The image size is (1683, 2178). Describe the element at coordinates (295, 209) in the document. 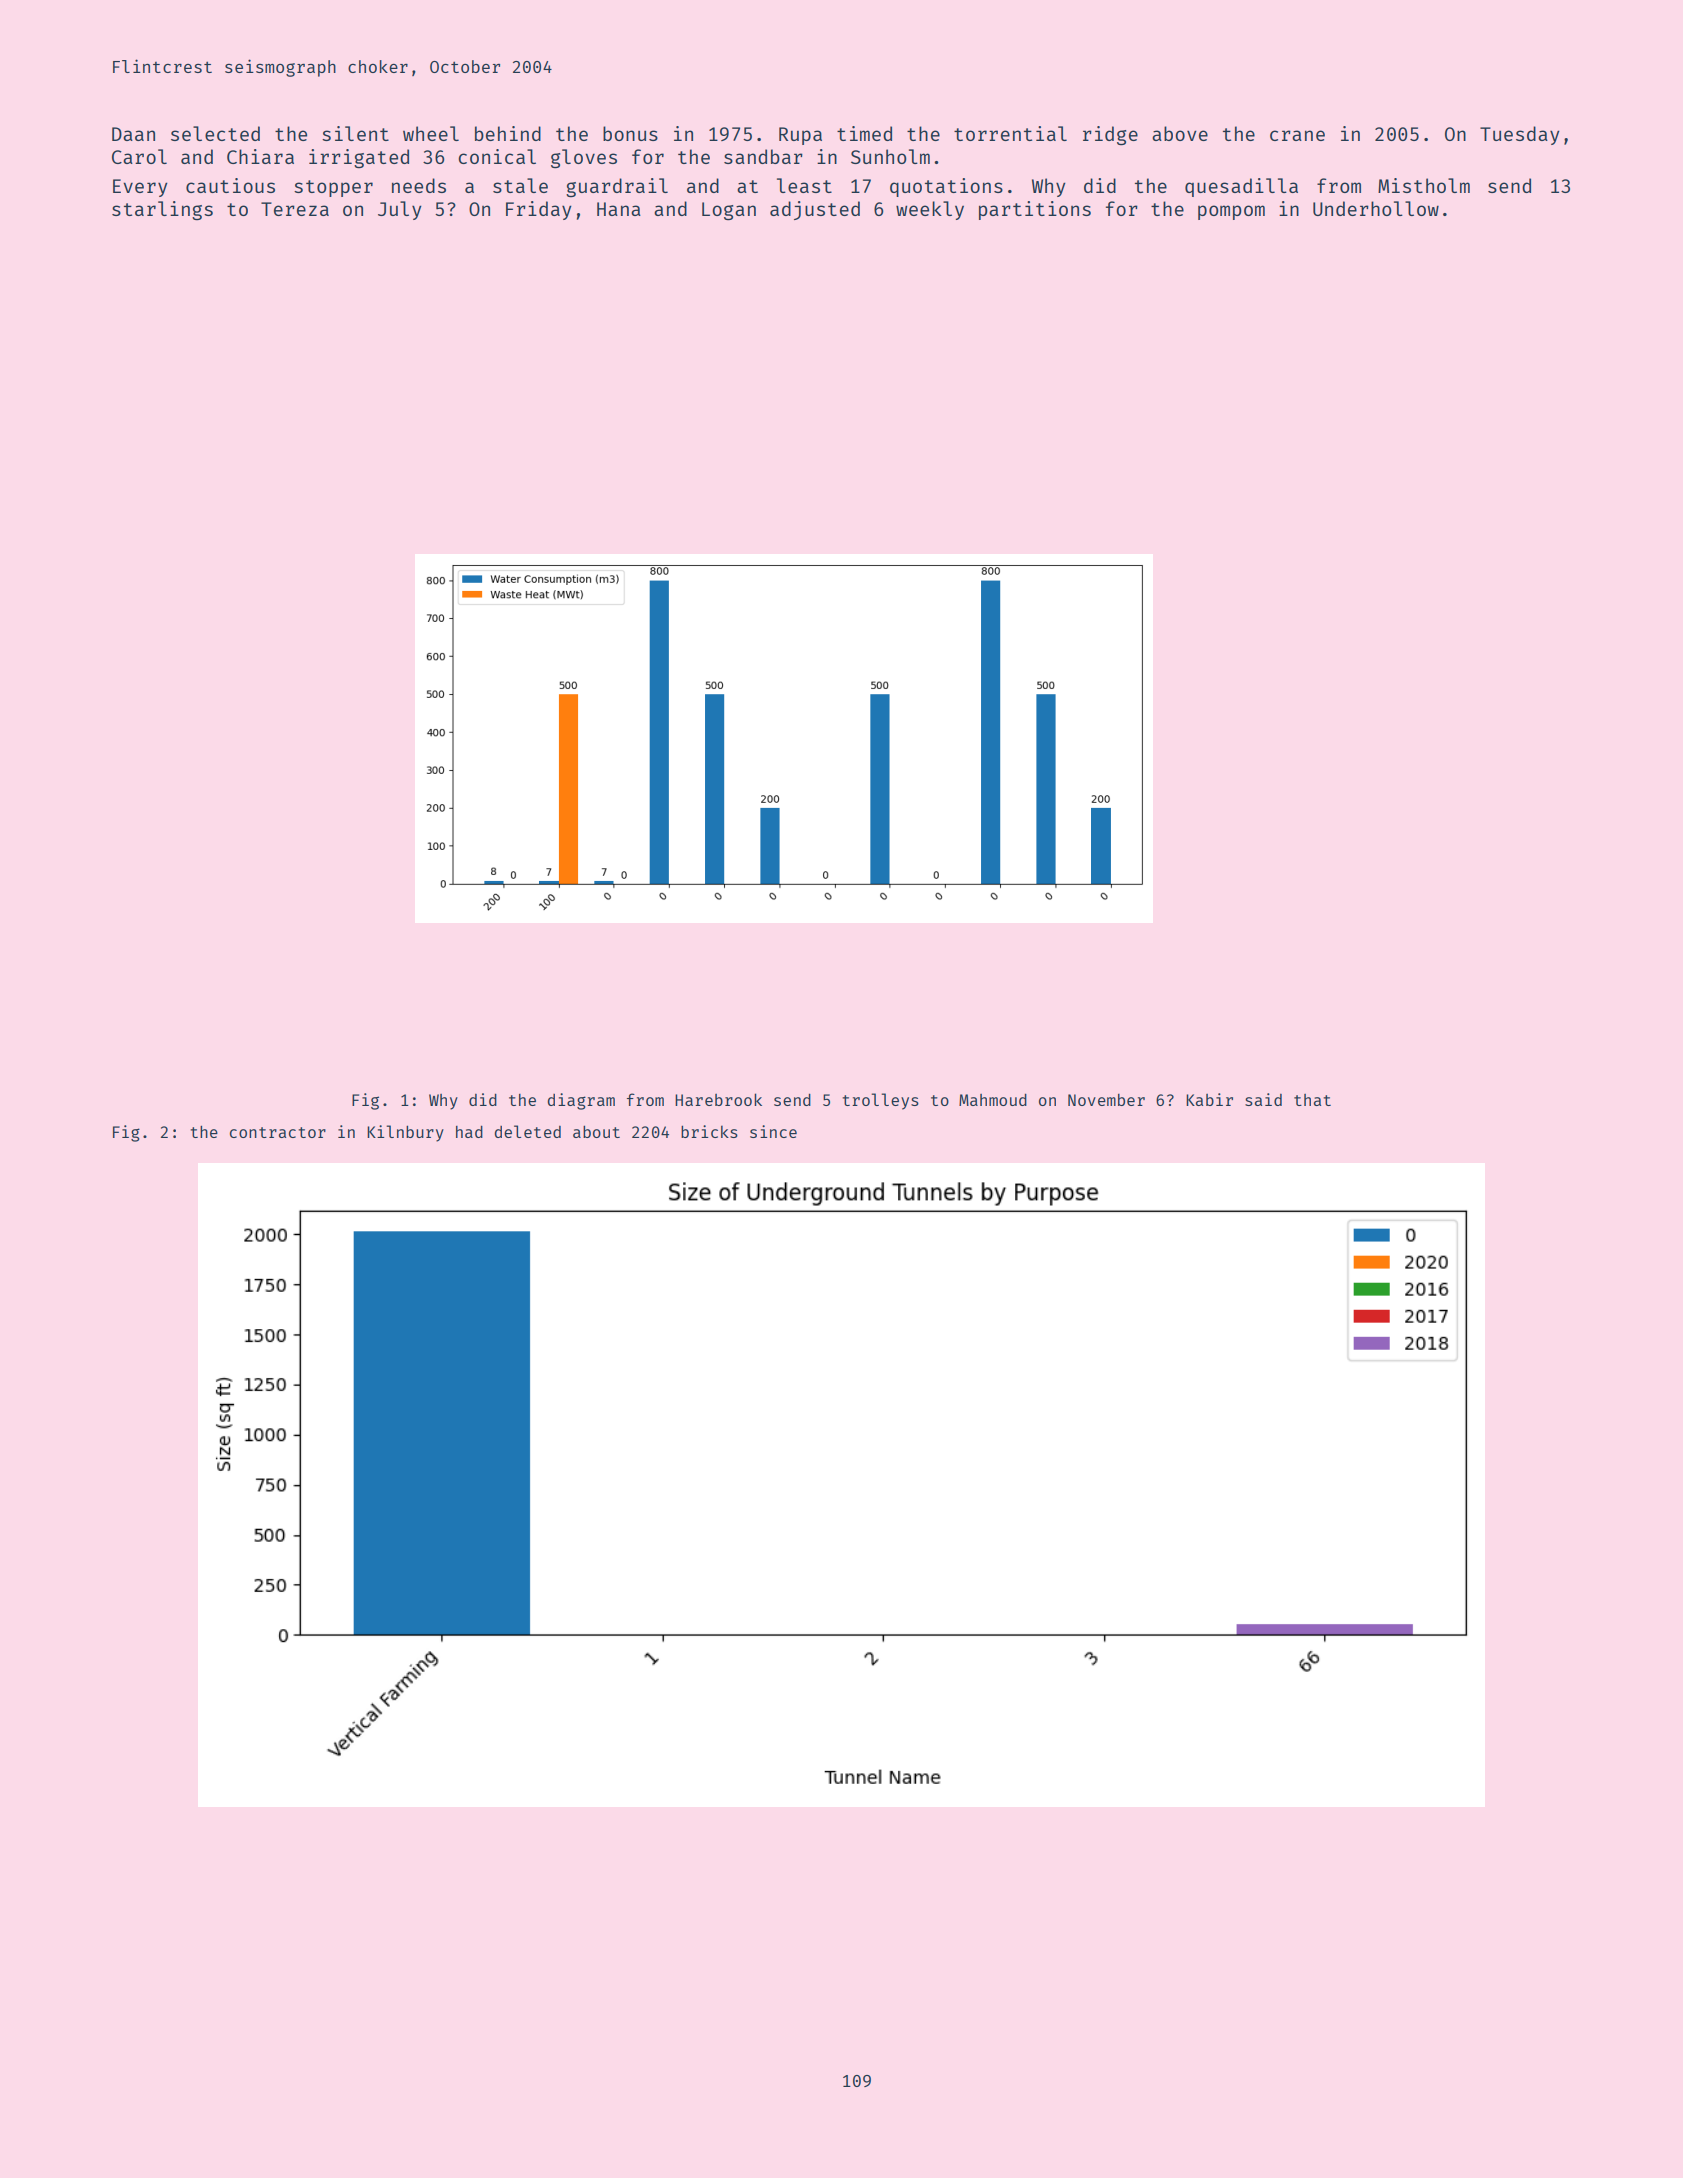

I see `Tereza` at that location.
